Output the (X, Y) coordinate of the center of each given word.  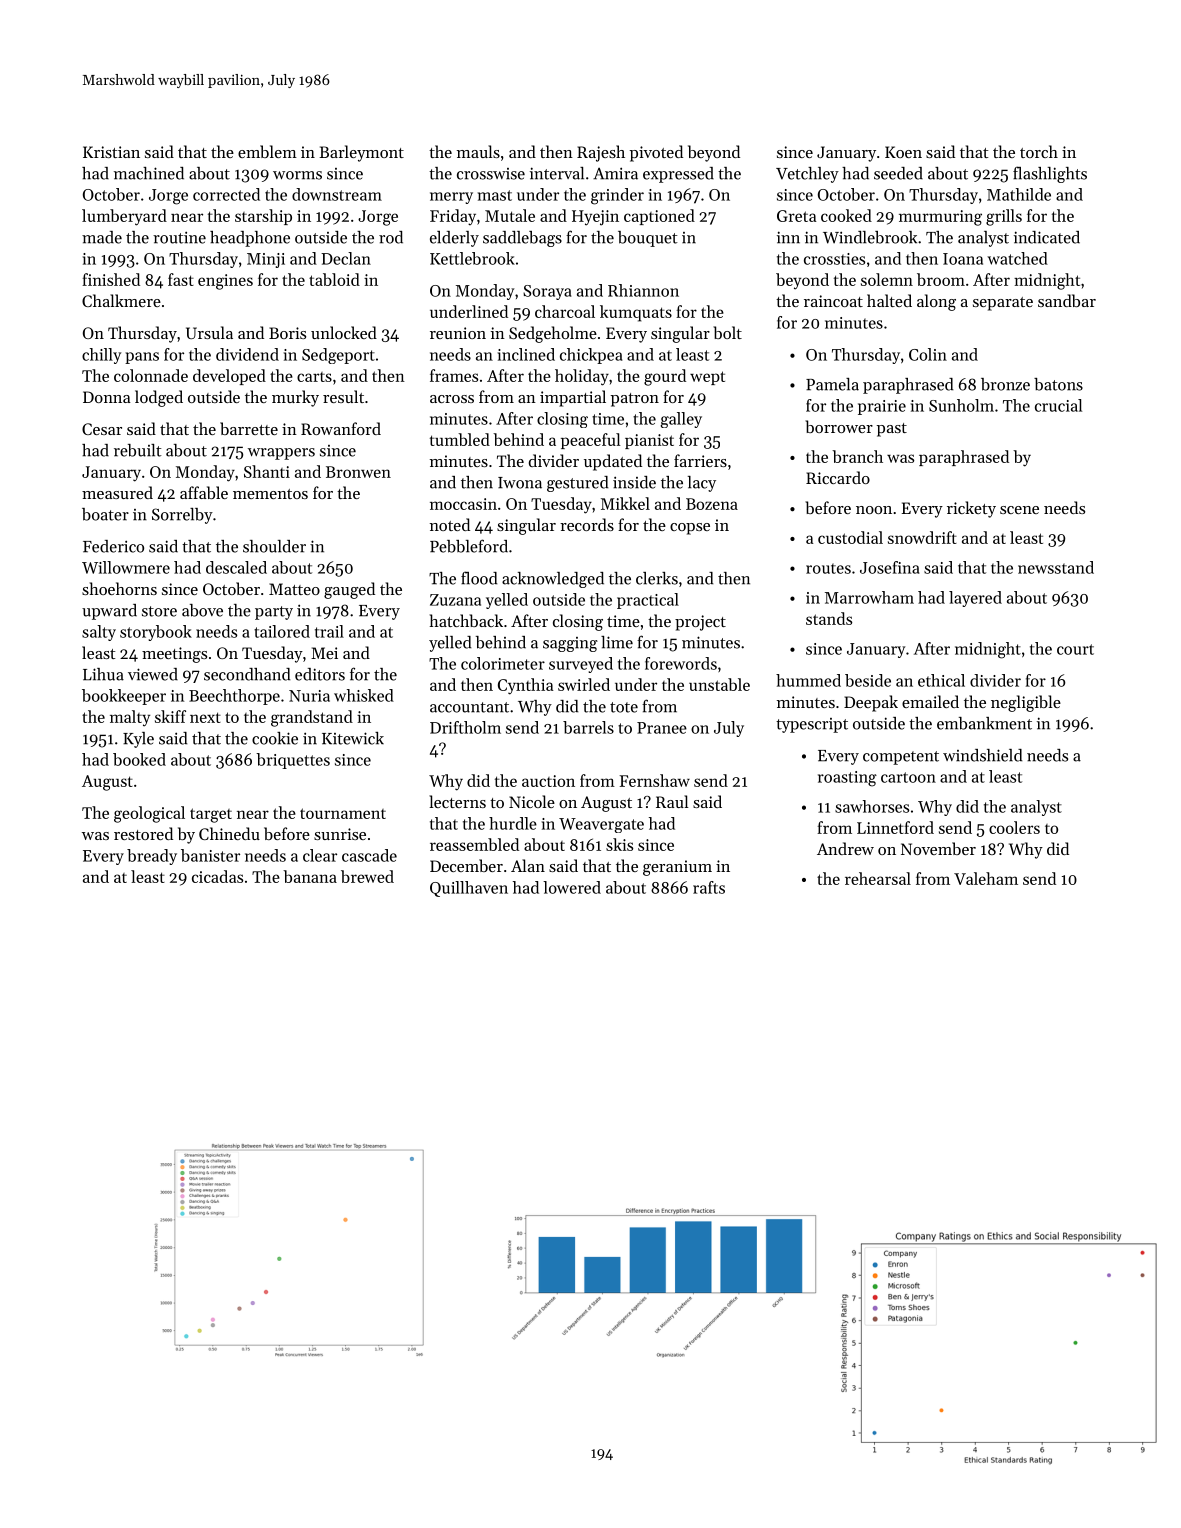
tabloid (334, 279)
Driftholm (465, 727)
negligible (1026, 703)
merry (451, 198)
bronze (1005, 384)
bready (152, 857)
